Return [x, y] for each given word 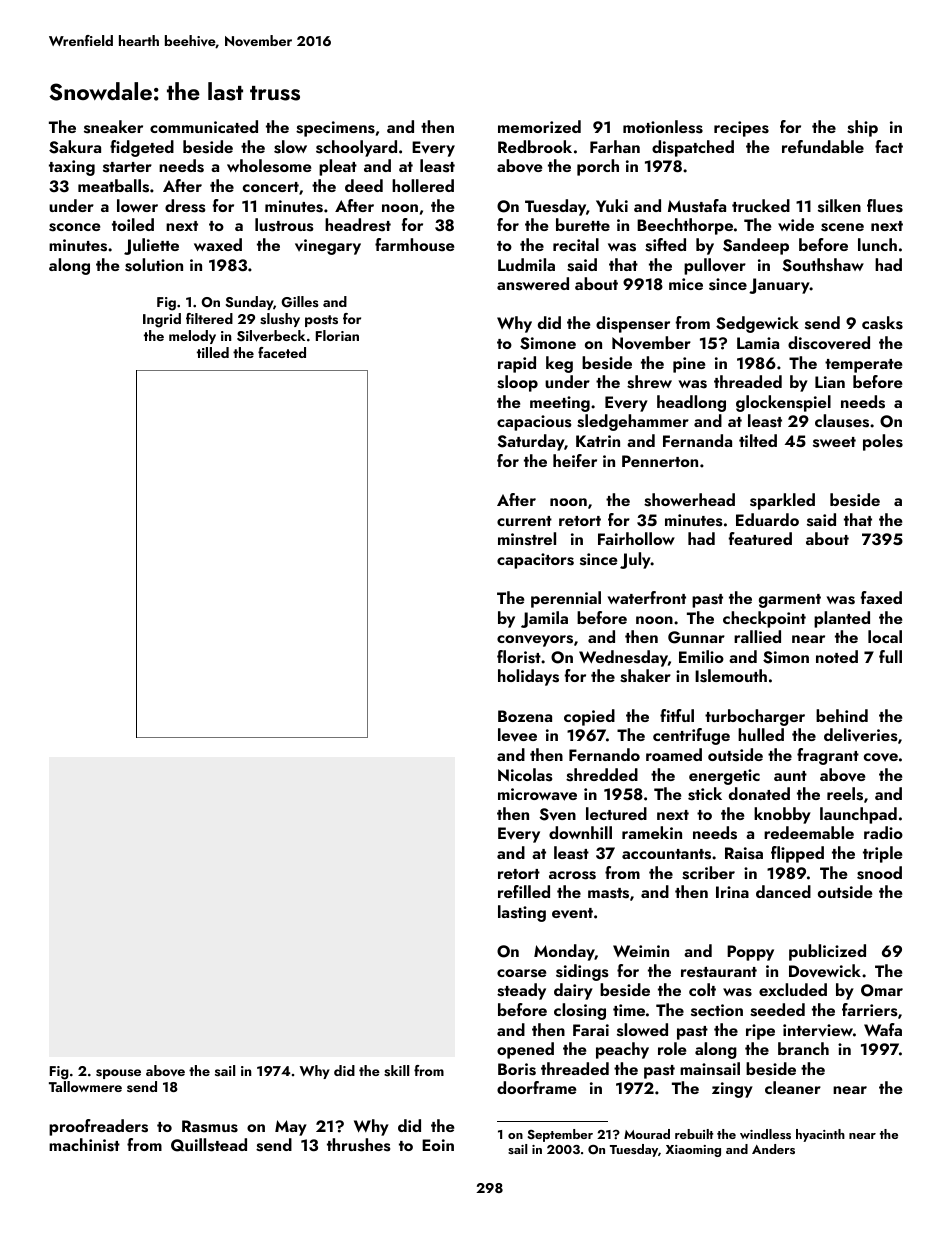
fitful [677, 715]
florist [519, 657]
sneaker [113, 127]
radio [883, 832]
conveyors [535, 641]
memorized [539, 126]
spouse [118, 1074]
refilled [524, 891]
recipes [741, 129]
